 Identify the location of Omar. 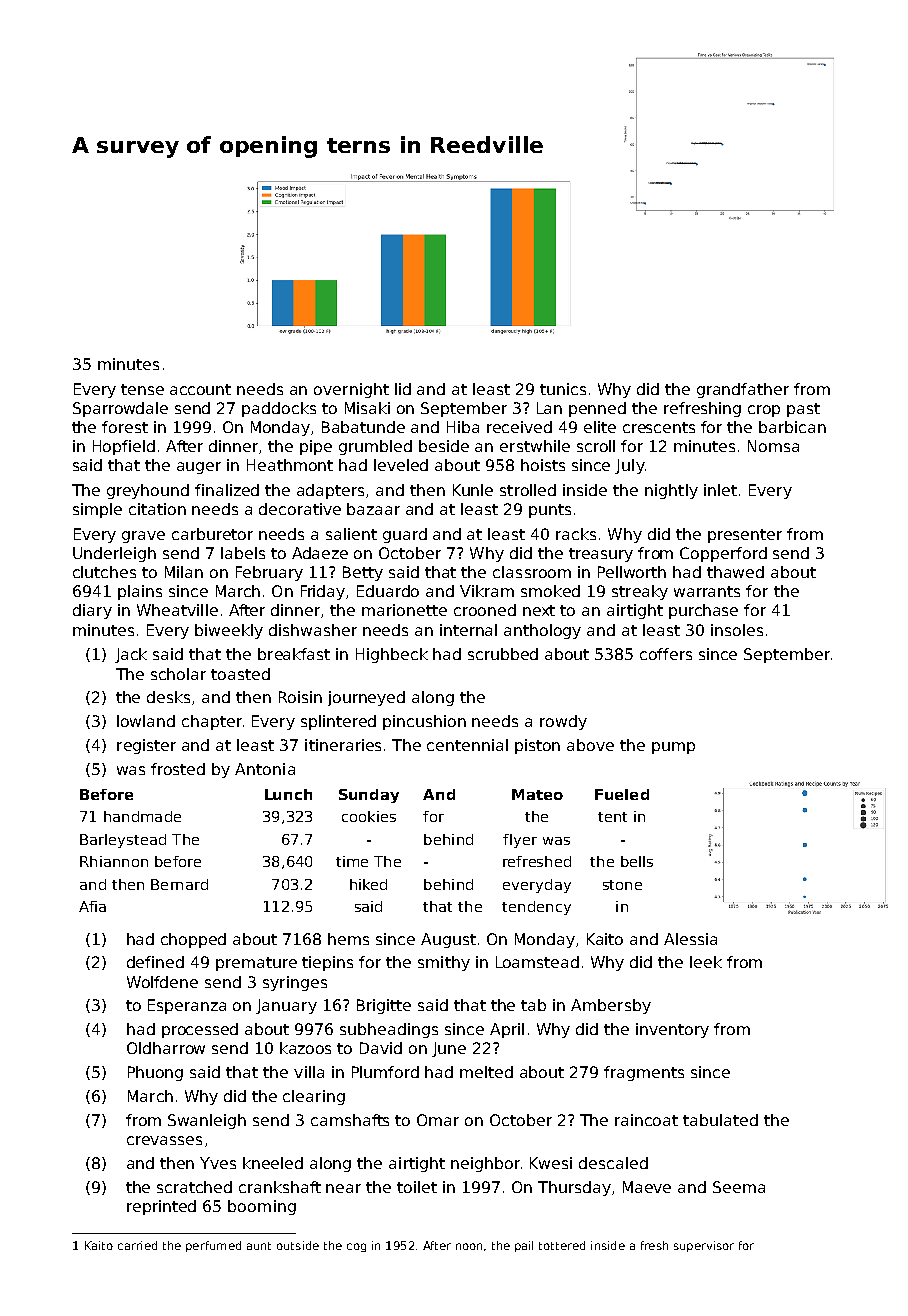
(438, 1120).
